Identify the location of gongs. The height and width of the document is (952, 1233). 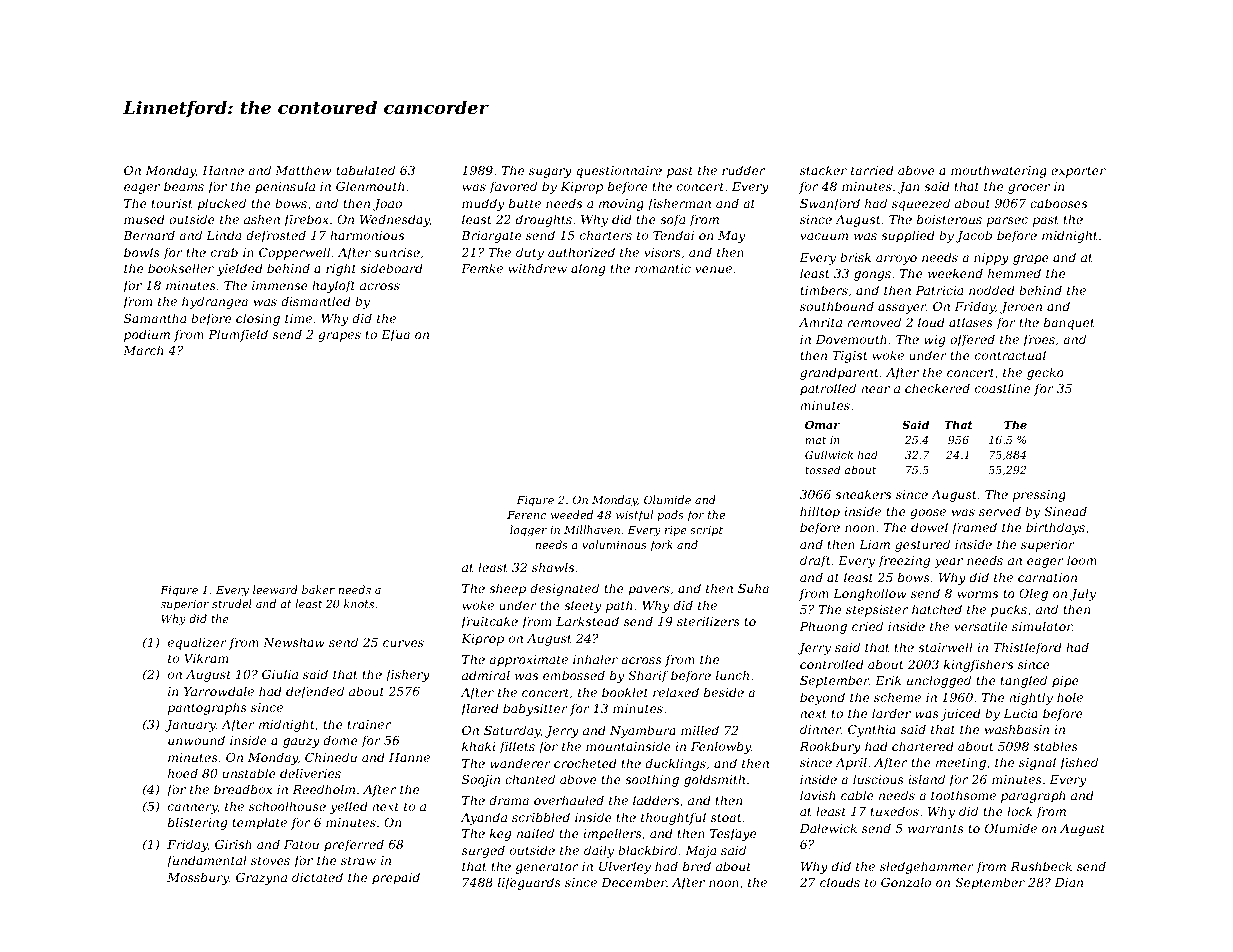
(872, 276).
